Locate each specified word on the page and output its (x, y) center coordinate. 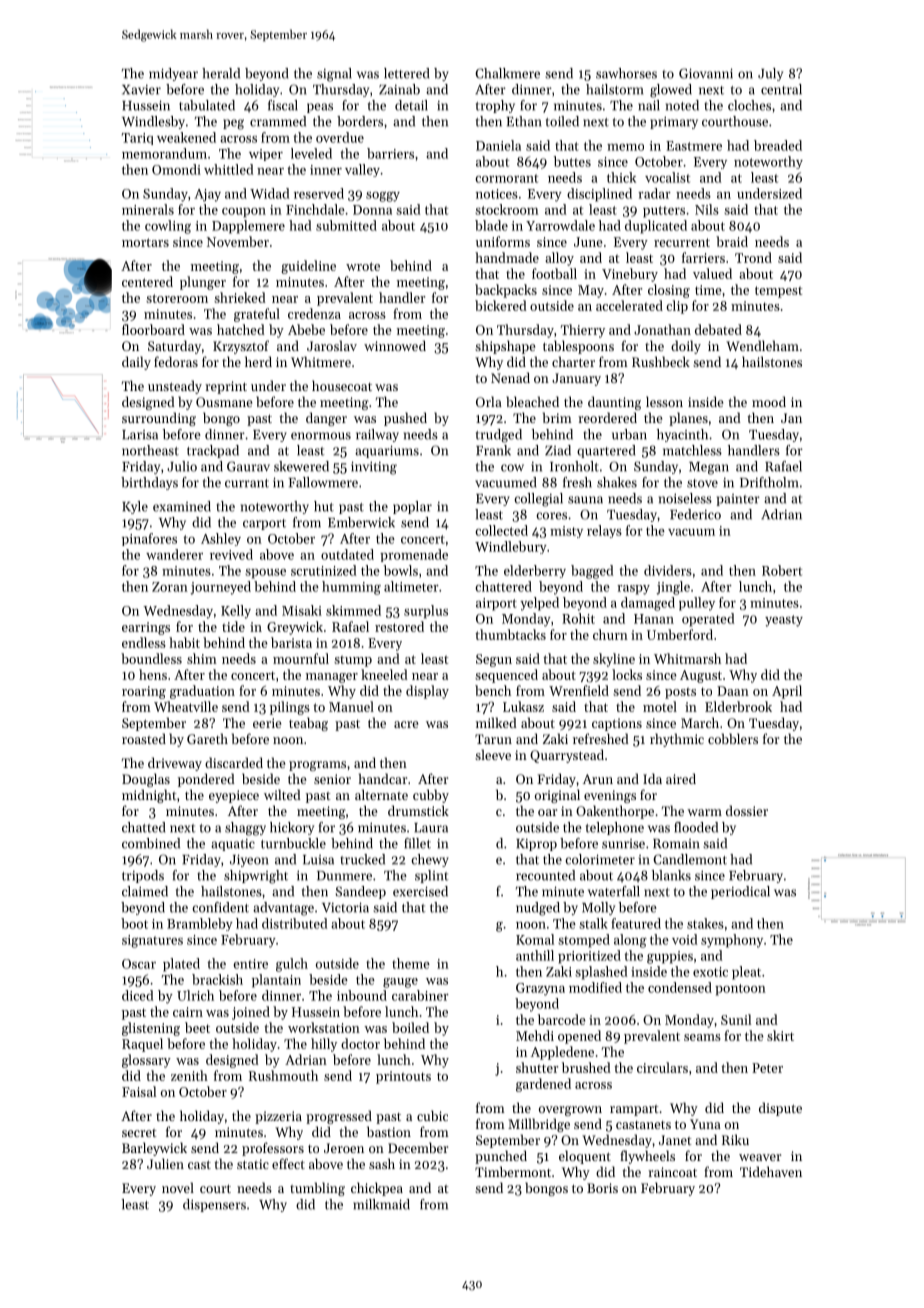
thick (621, 177)
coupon (244, 213)
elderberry (535, 571)
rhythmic (677, 740)
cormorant (506, 178)
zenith (189, 1075)
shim (202, 658)
